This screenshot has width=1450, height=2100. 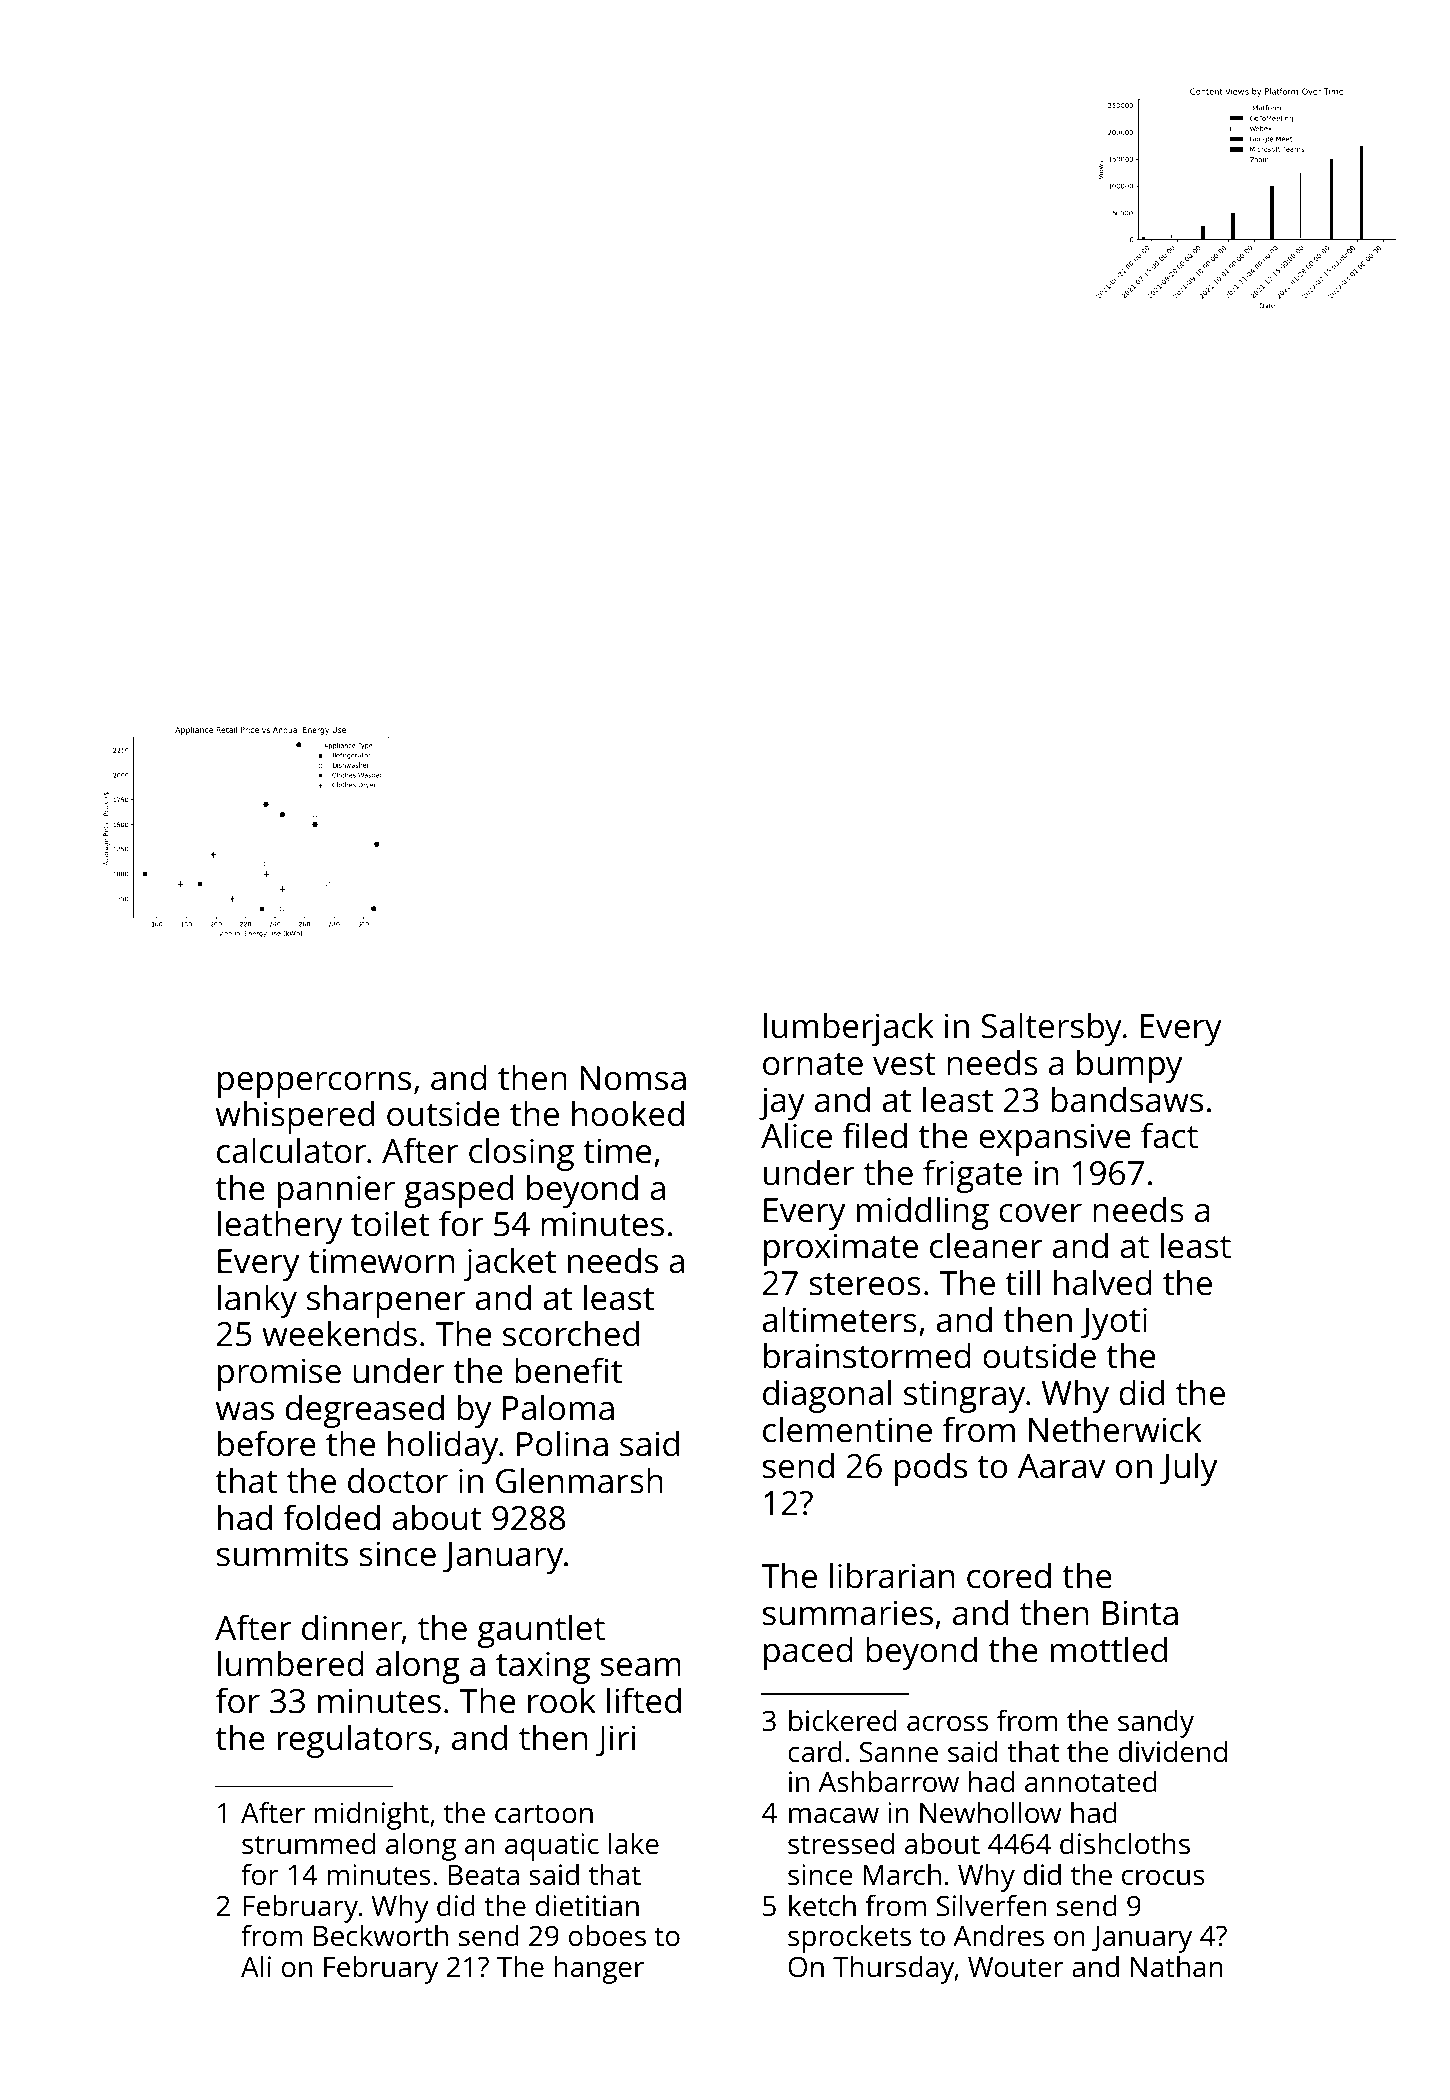 I want to click on Saltersby, so click(x=1051, y=1029).
